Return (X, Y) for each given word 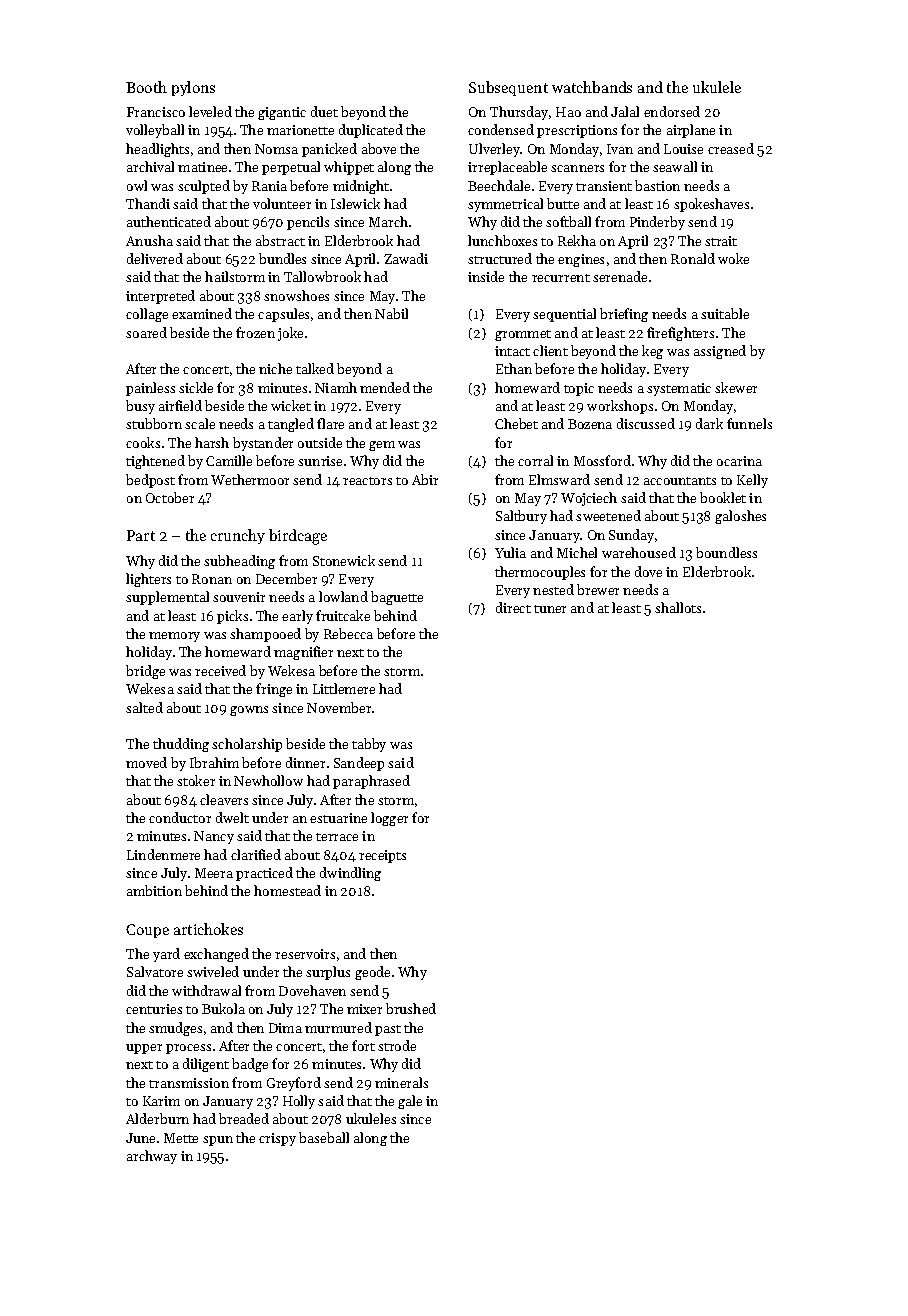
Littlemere (344, 688)
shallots (678, 607)
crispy (277, 1139)
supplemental (167, 598)
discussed (646, 423)
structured (500, 258)
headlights (157, 150)
